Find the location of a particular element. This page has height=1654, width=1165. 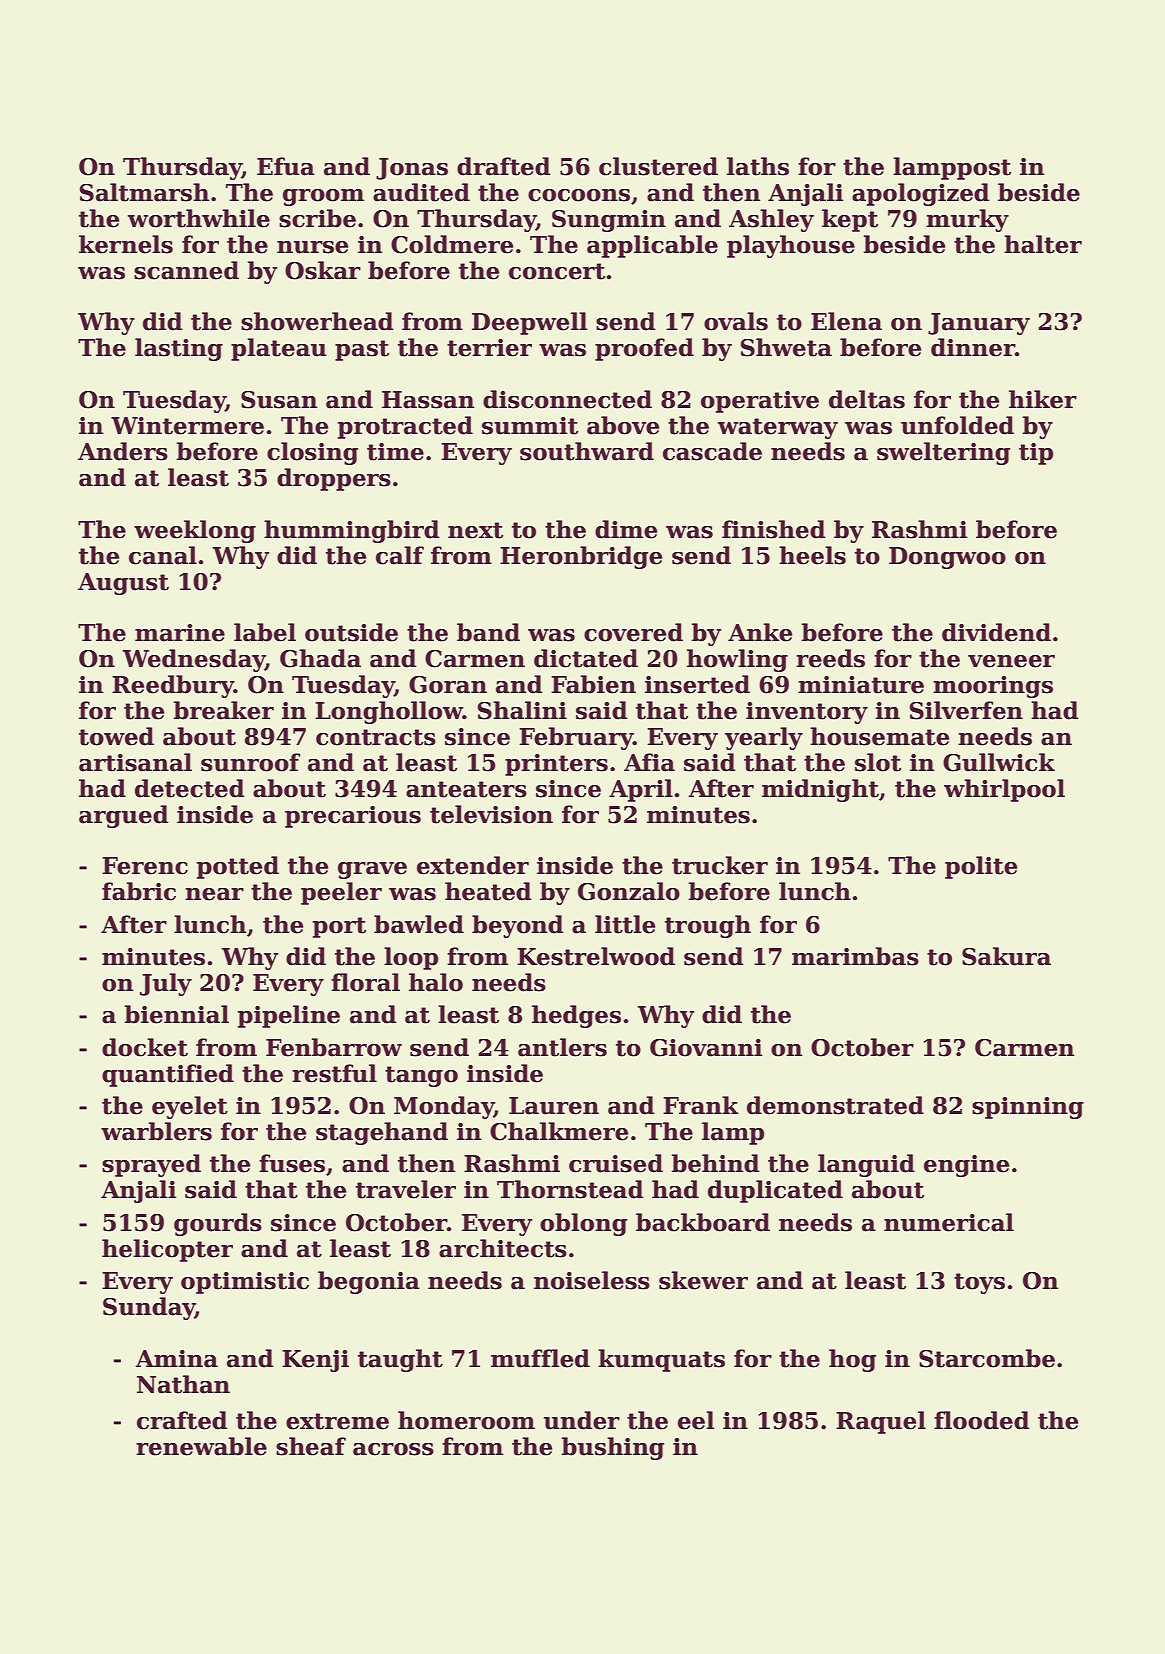

Sakura is located at coordinates (1006, 956).
